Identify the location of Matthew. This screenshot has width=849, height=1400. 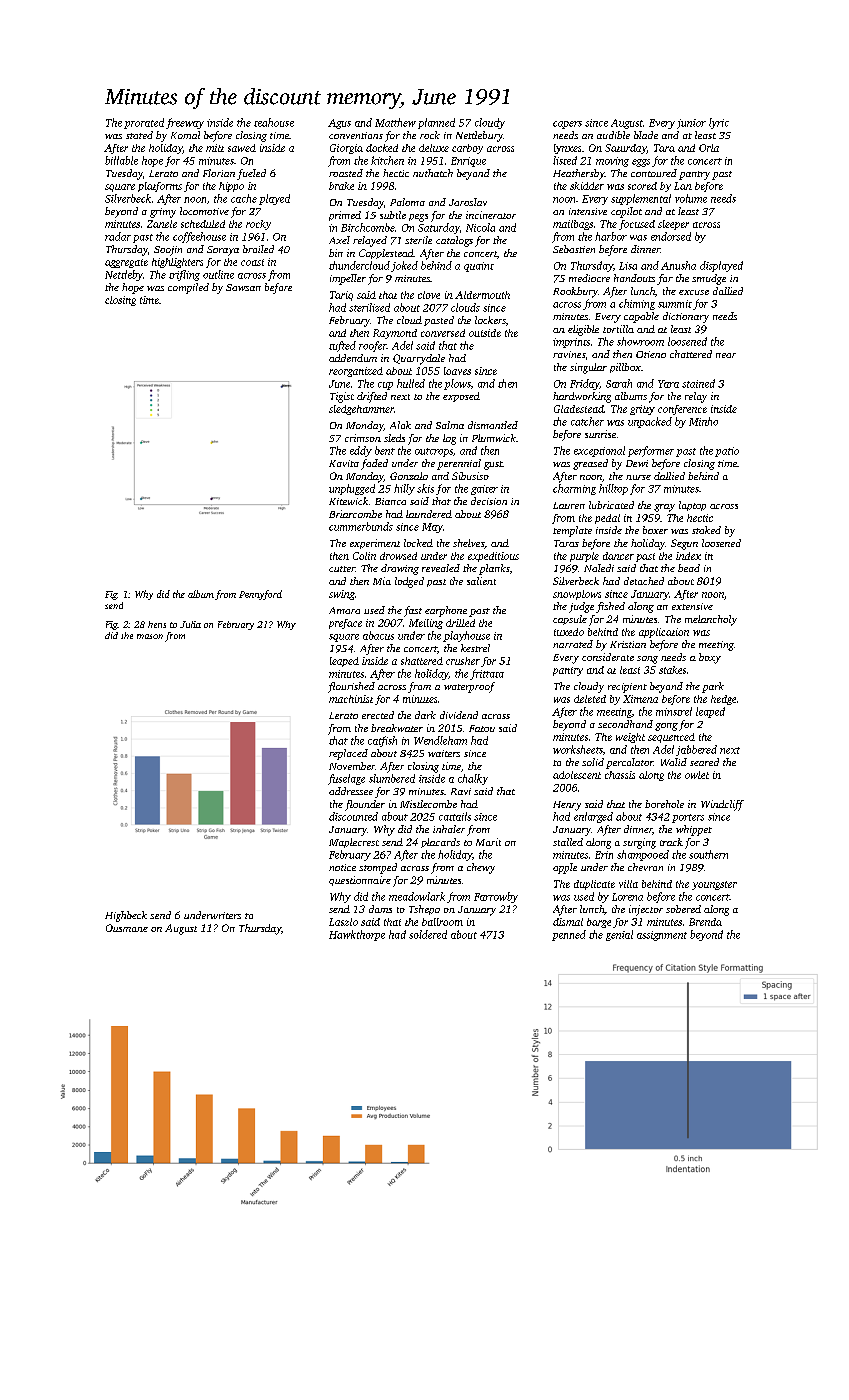
(395, 122).
